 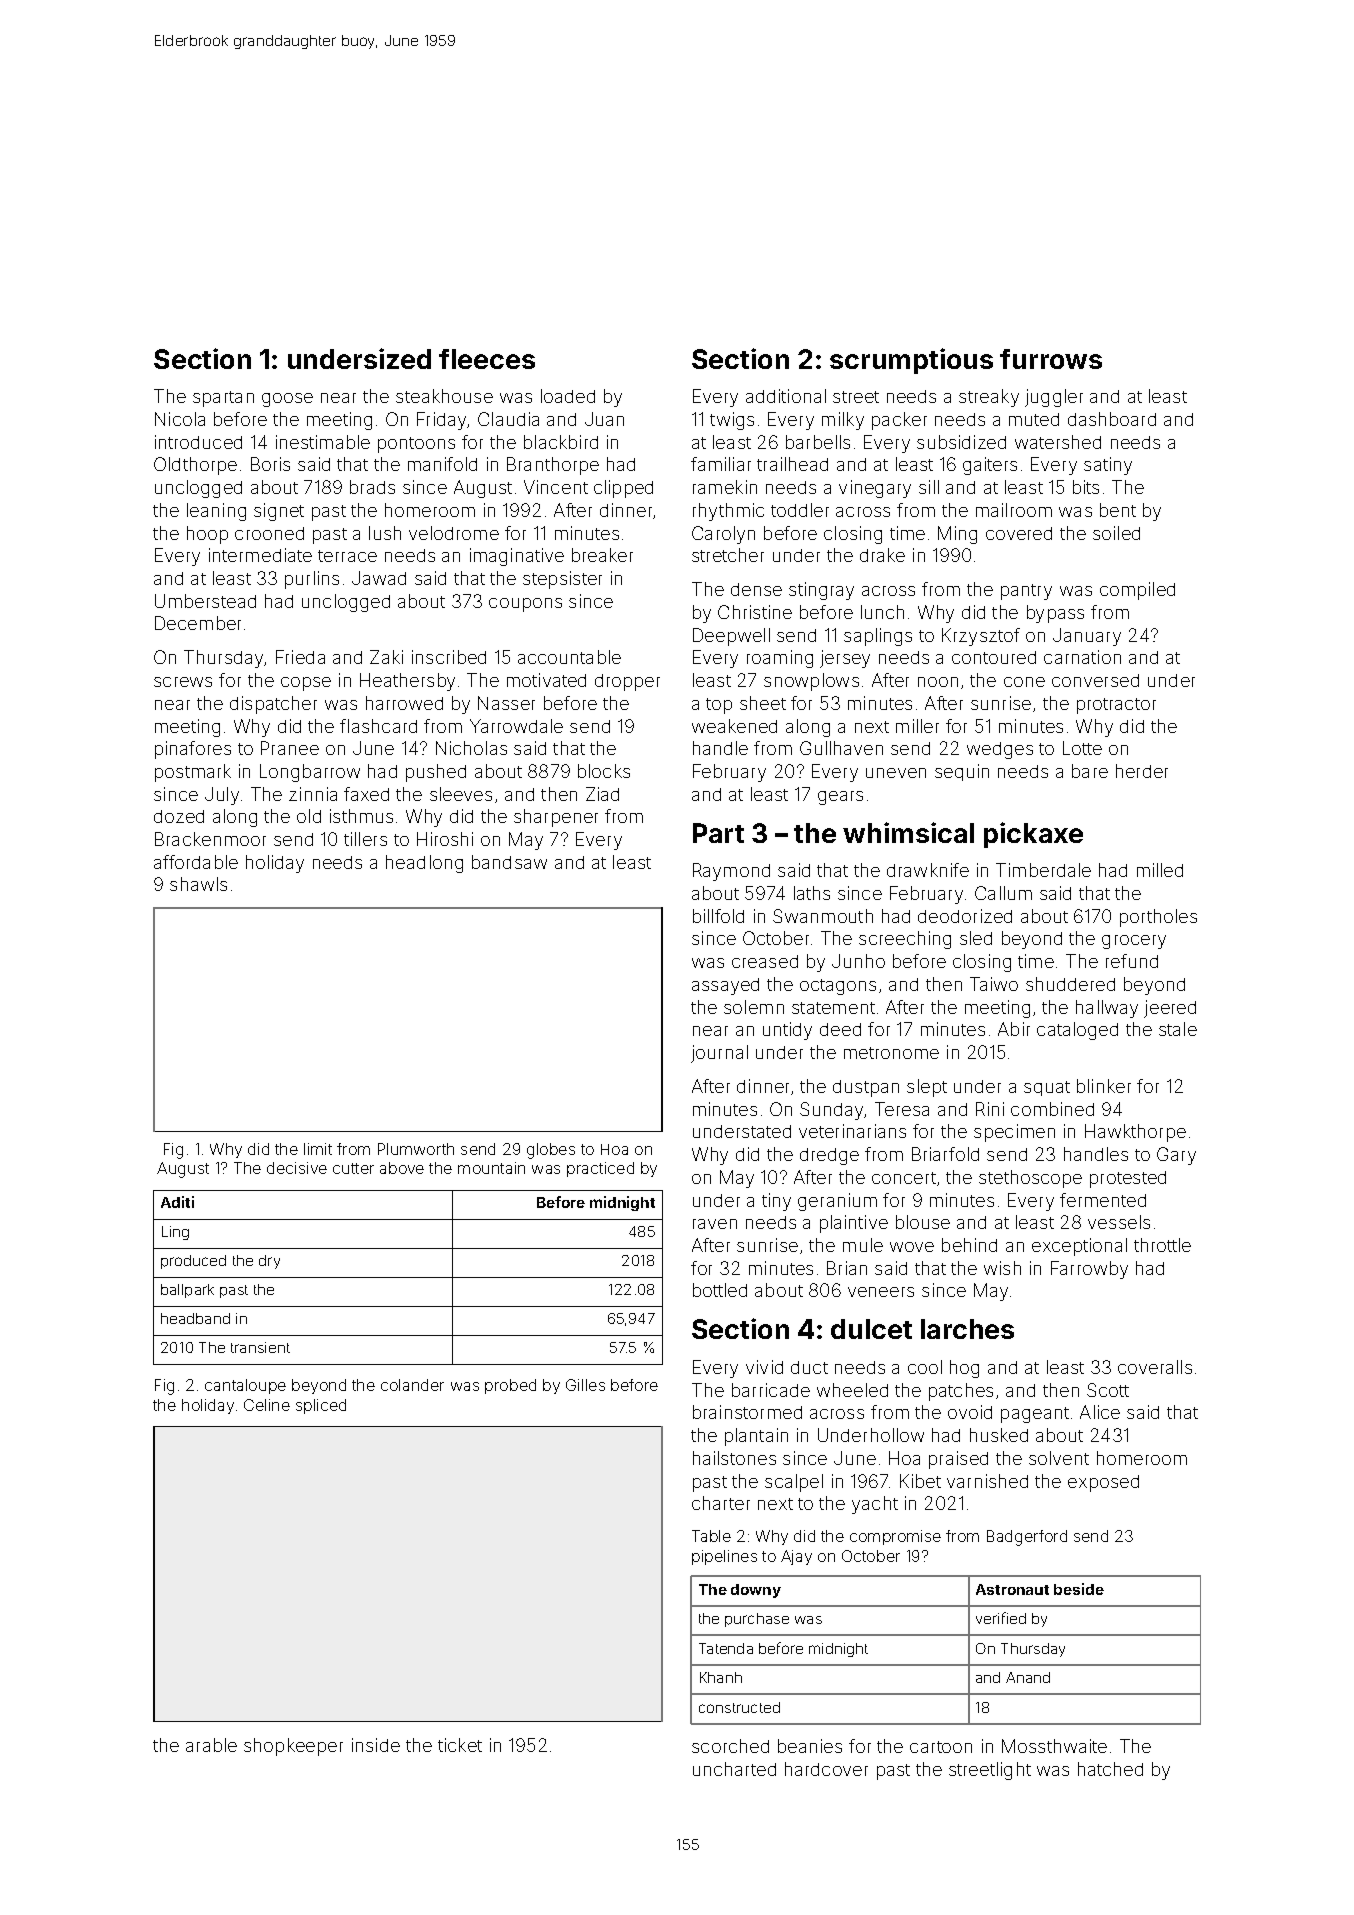 What do you see at coordinates (568, 396) in the screenshot?
I see `loaded` at bounding box center [568, 396].
